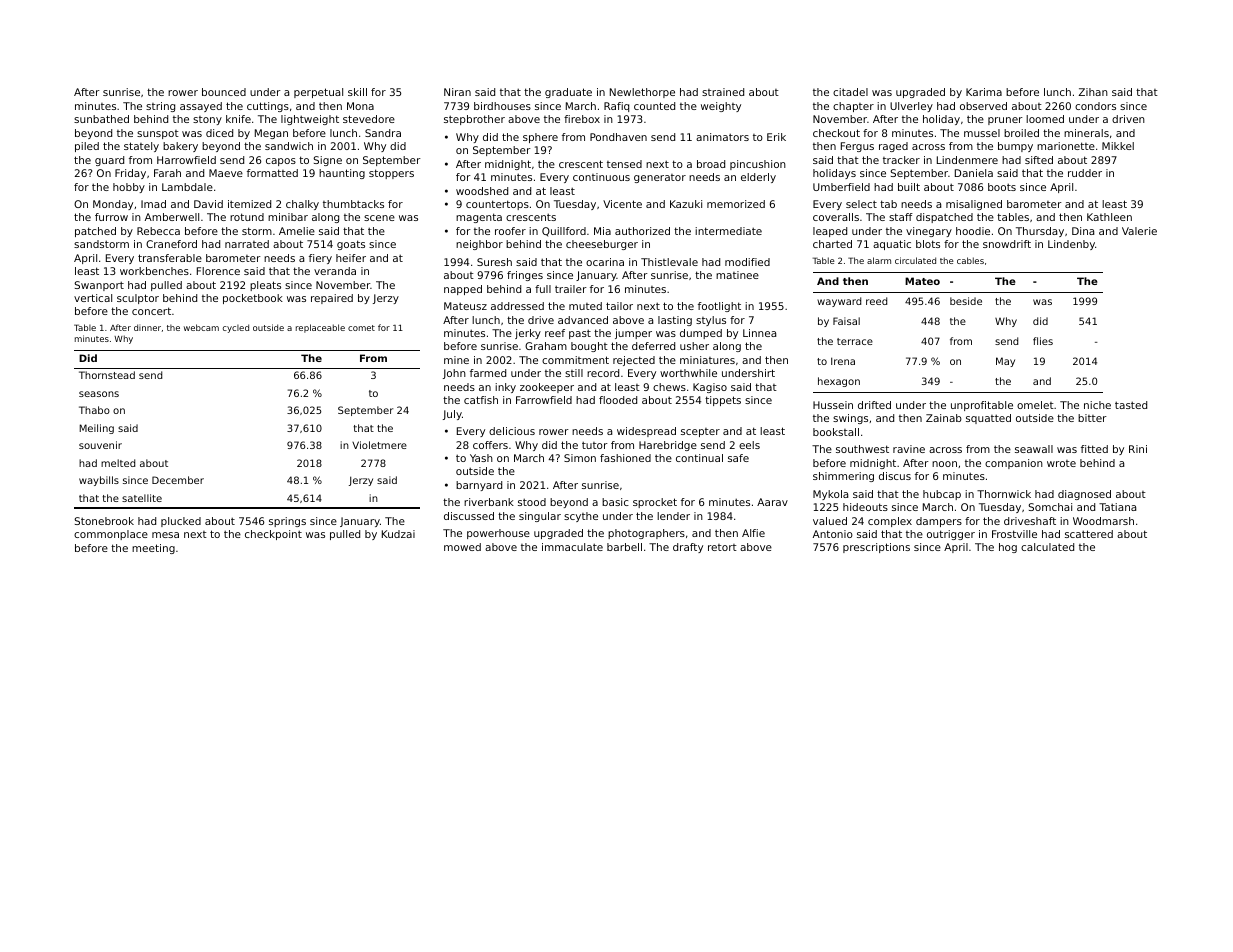 The image size is (1233, 952). I want to click on rudder, so click(1085, 173).
